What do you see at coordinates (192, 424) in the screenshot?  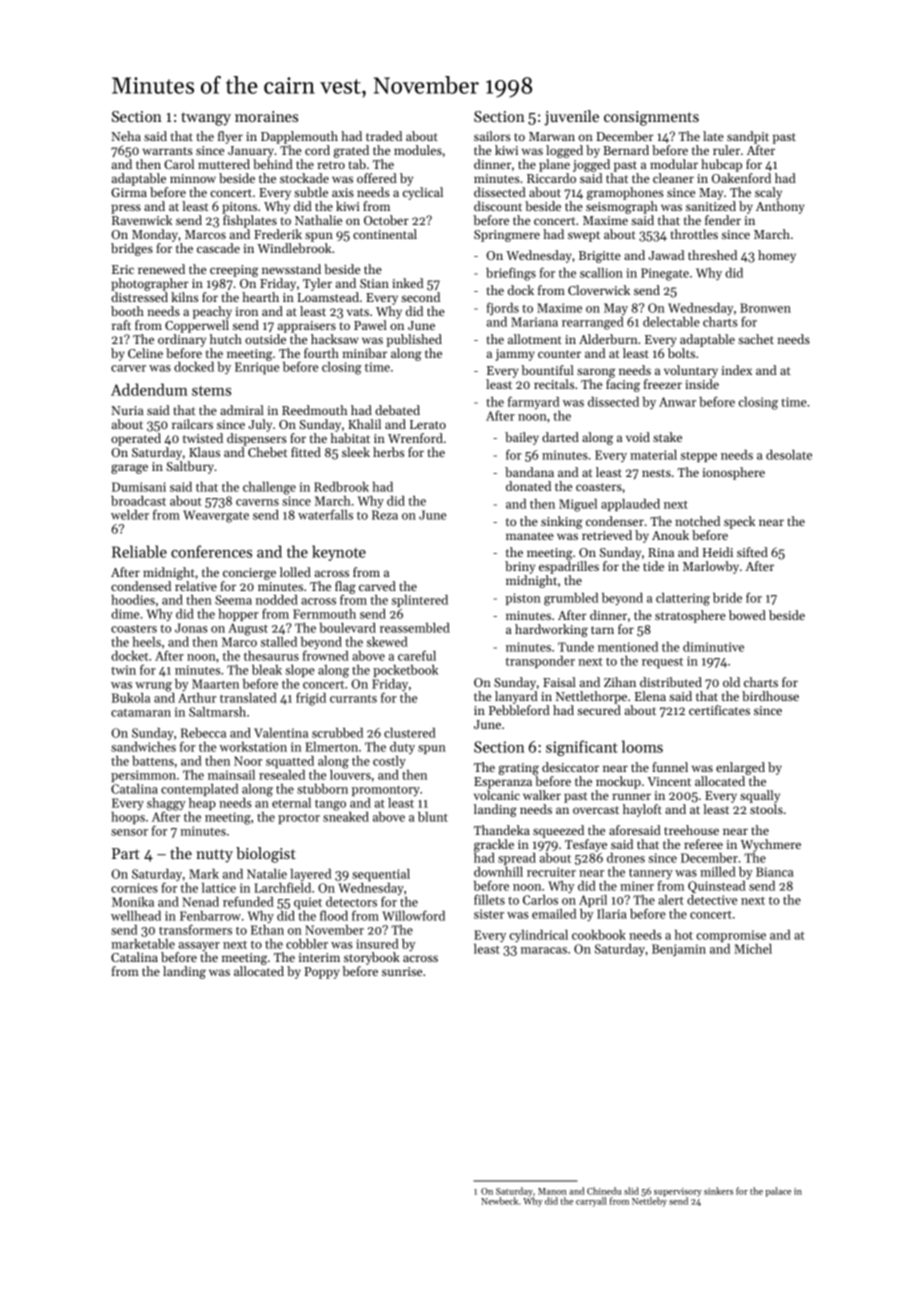 I see `railcars` at bounding box center [192, 424].
